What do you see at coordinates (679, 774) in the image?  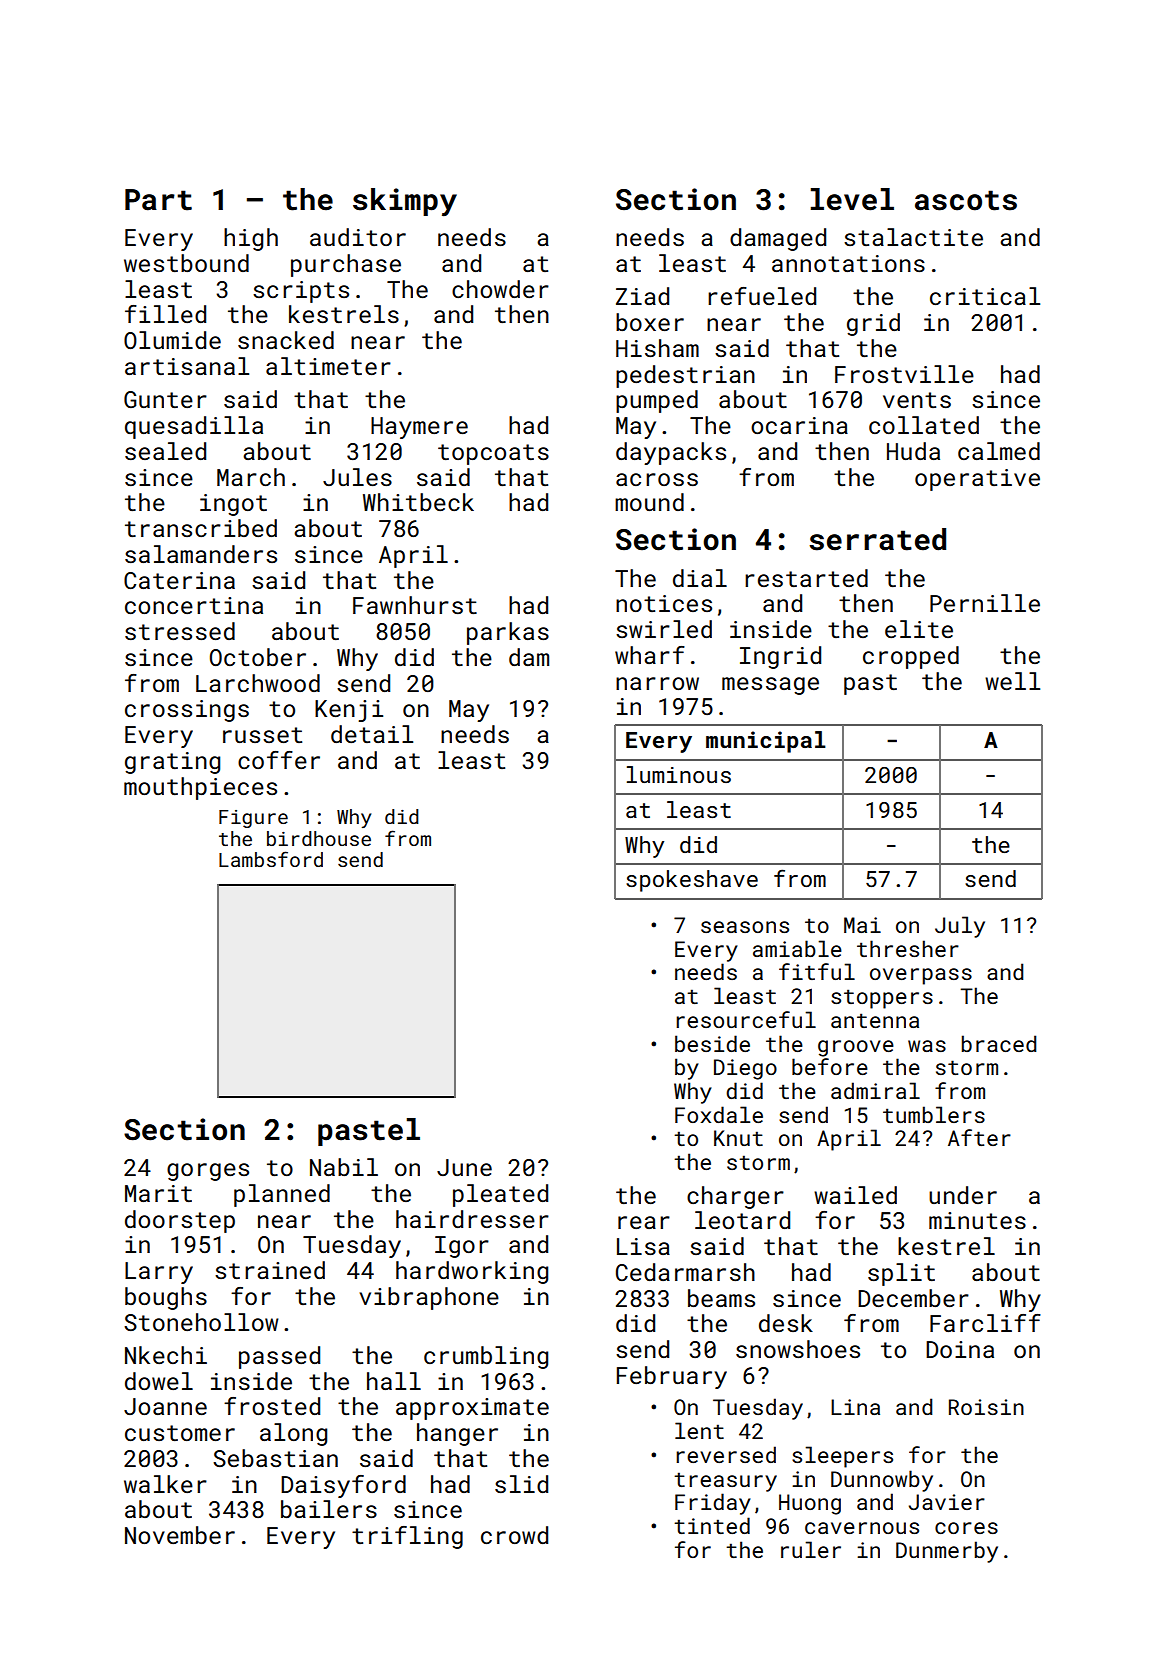 I see `luminous` at bounding box center [679, 774].
